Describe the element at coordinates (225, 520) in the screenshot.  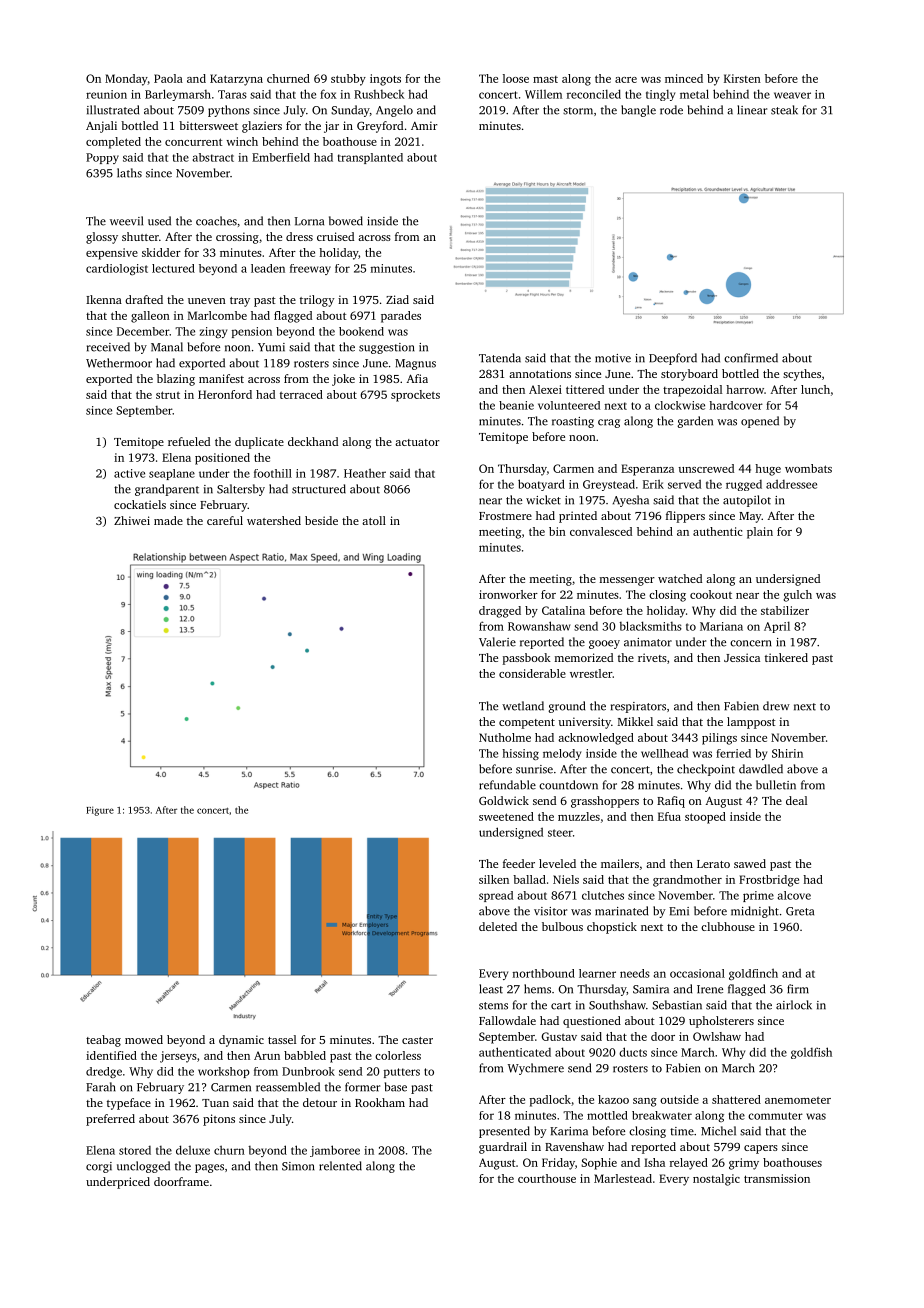
I see `careful` at that location.
